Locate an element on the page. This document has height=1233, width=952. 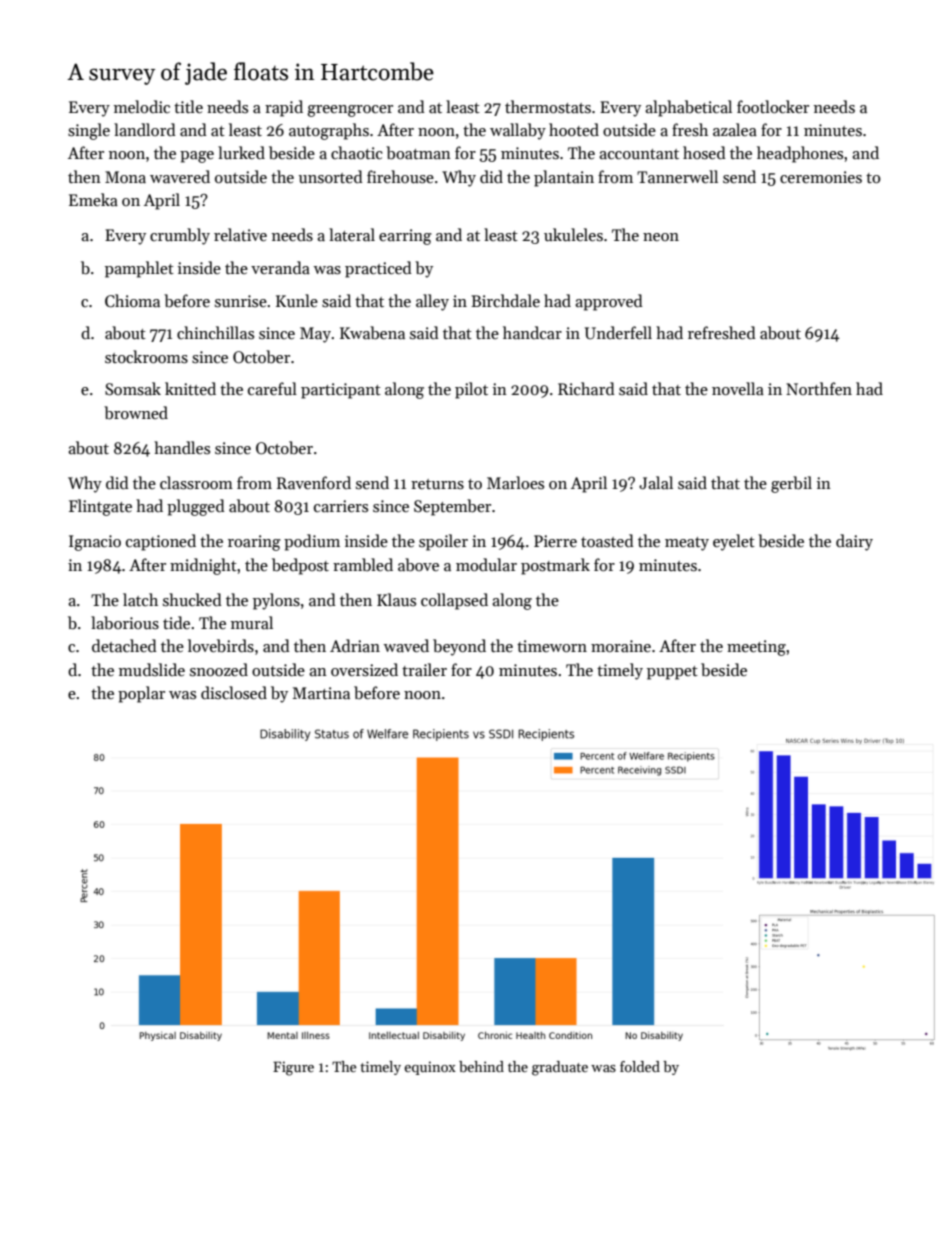
disclosed is located at coordinates (234, 692).
